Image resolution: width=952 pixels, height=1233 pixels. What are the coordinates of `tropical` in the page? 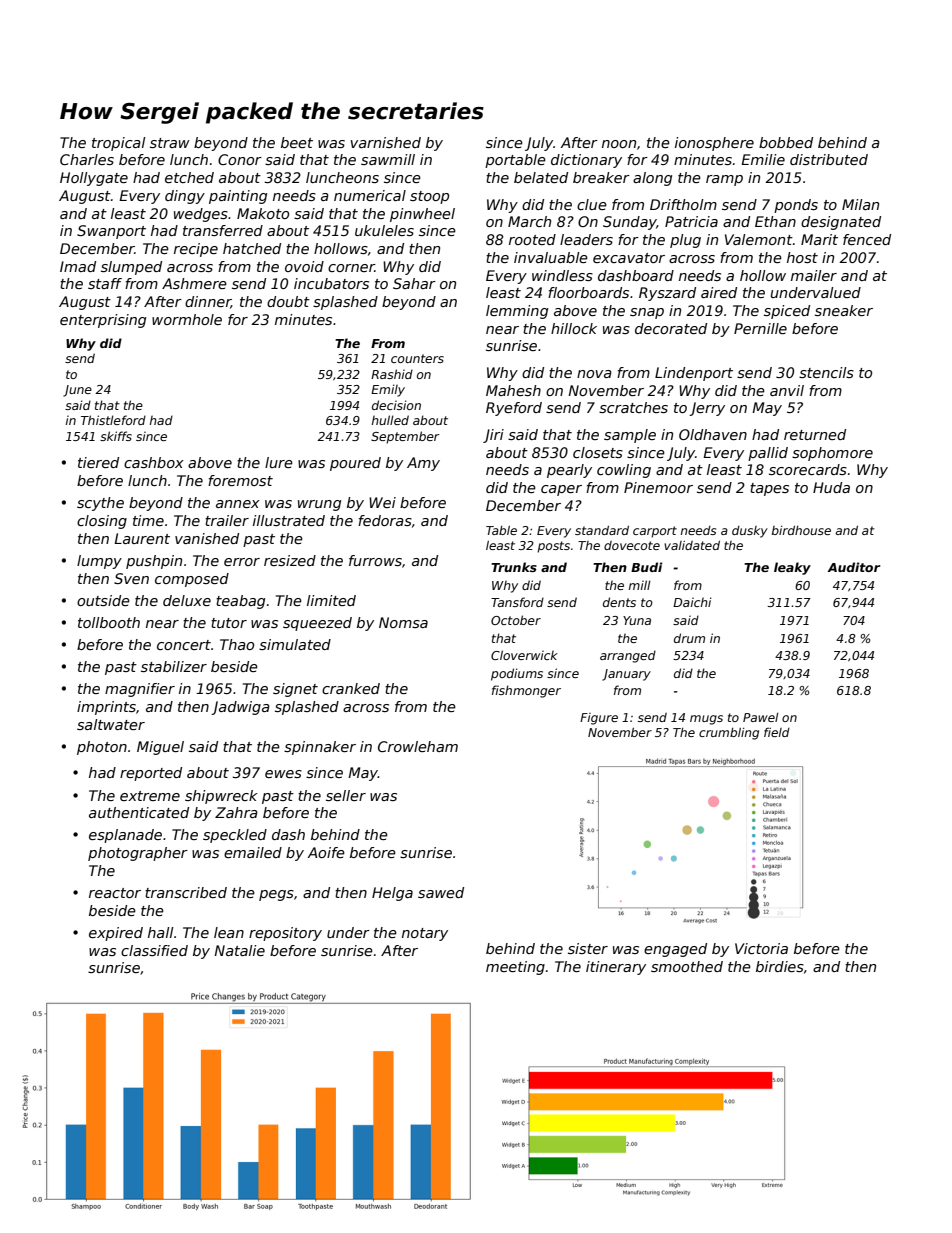 It's located at (119, 144).
